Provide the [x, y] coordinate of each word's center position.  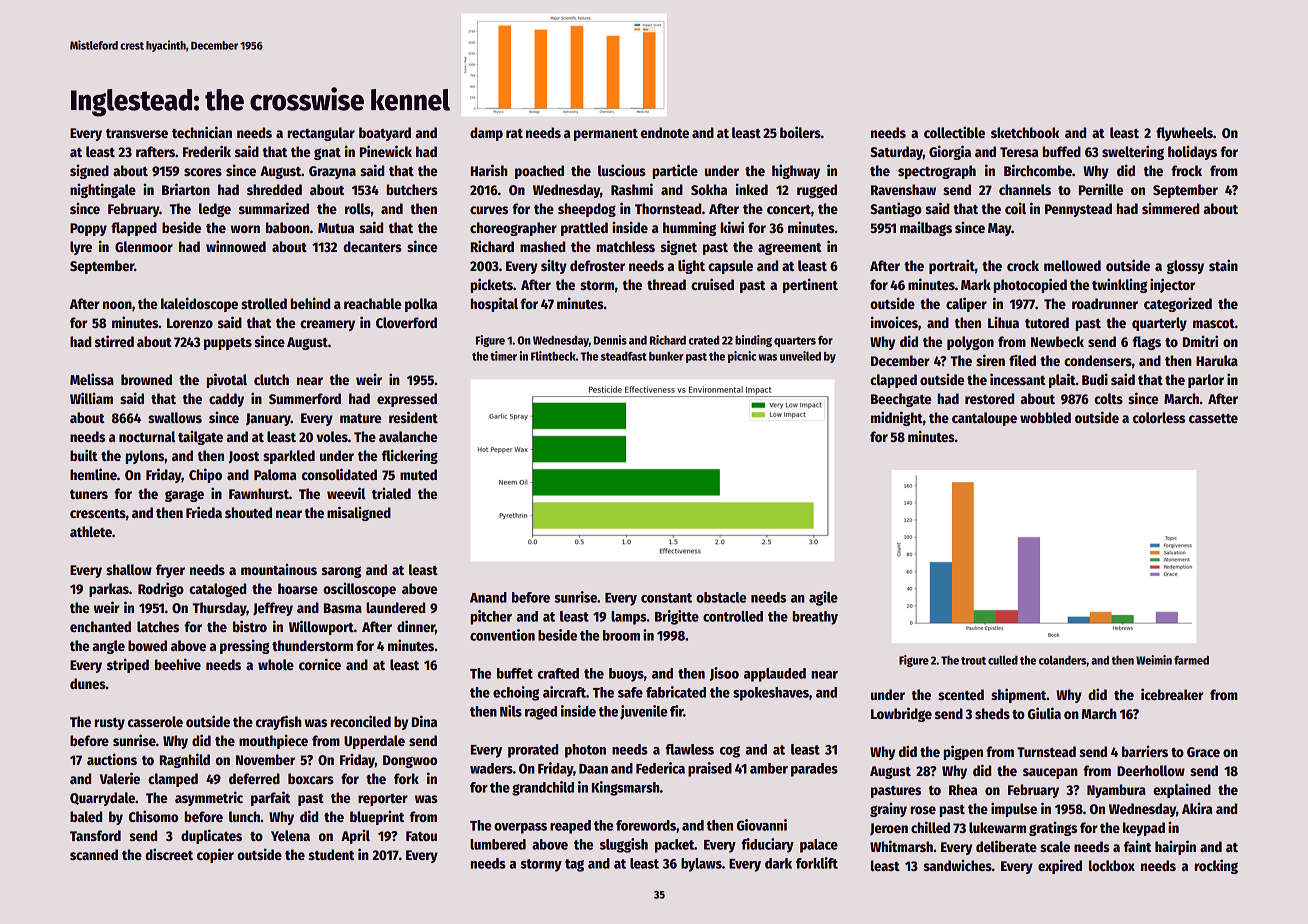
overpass [520, 828]
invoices [894, 322]
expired [1060, 866]
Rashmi [632, 189]
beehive [178, 664]
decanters [372, 246]
